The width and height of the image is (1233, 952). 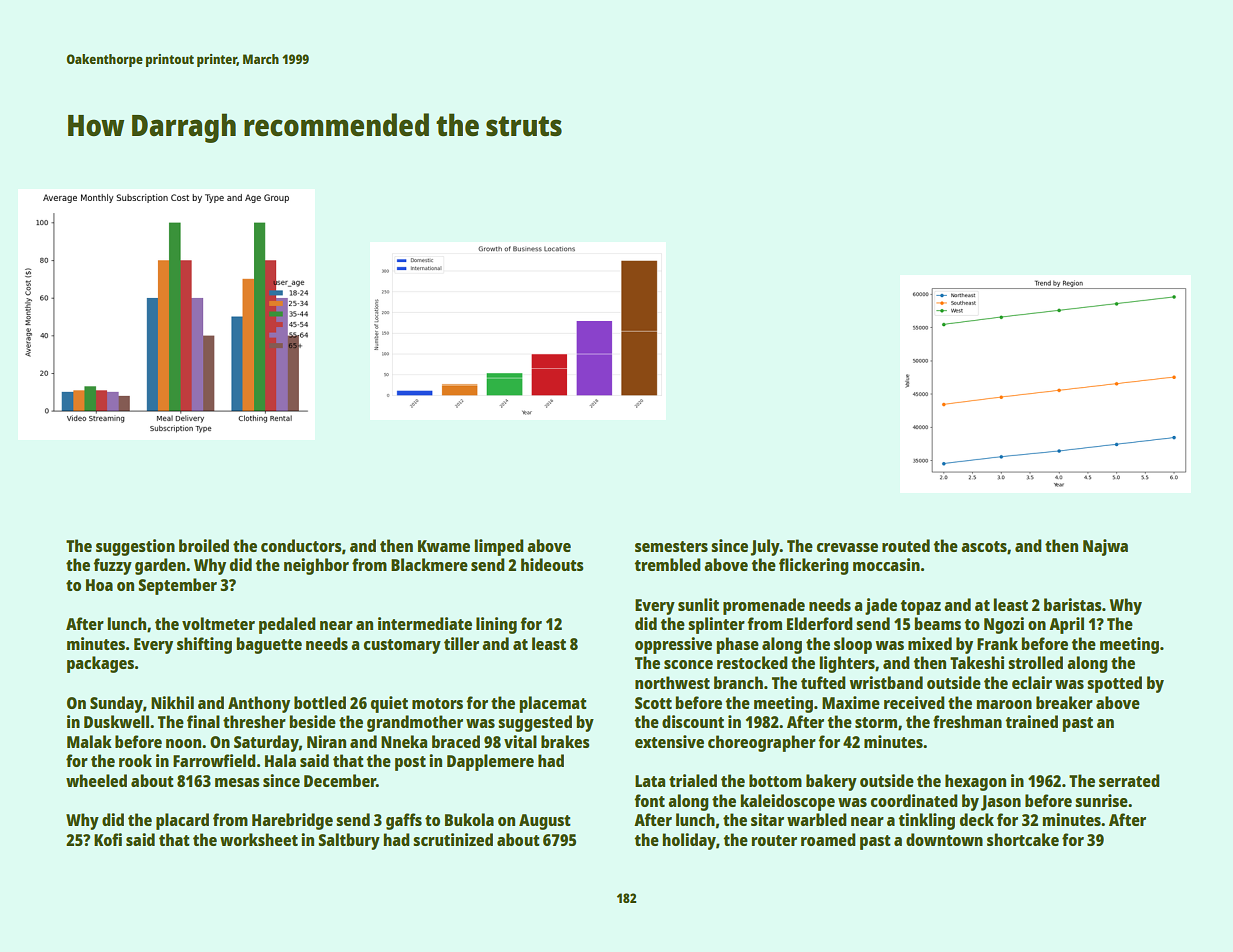 I want to click on ascots, so click(x=984, y=546).
